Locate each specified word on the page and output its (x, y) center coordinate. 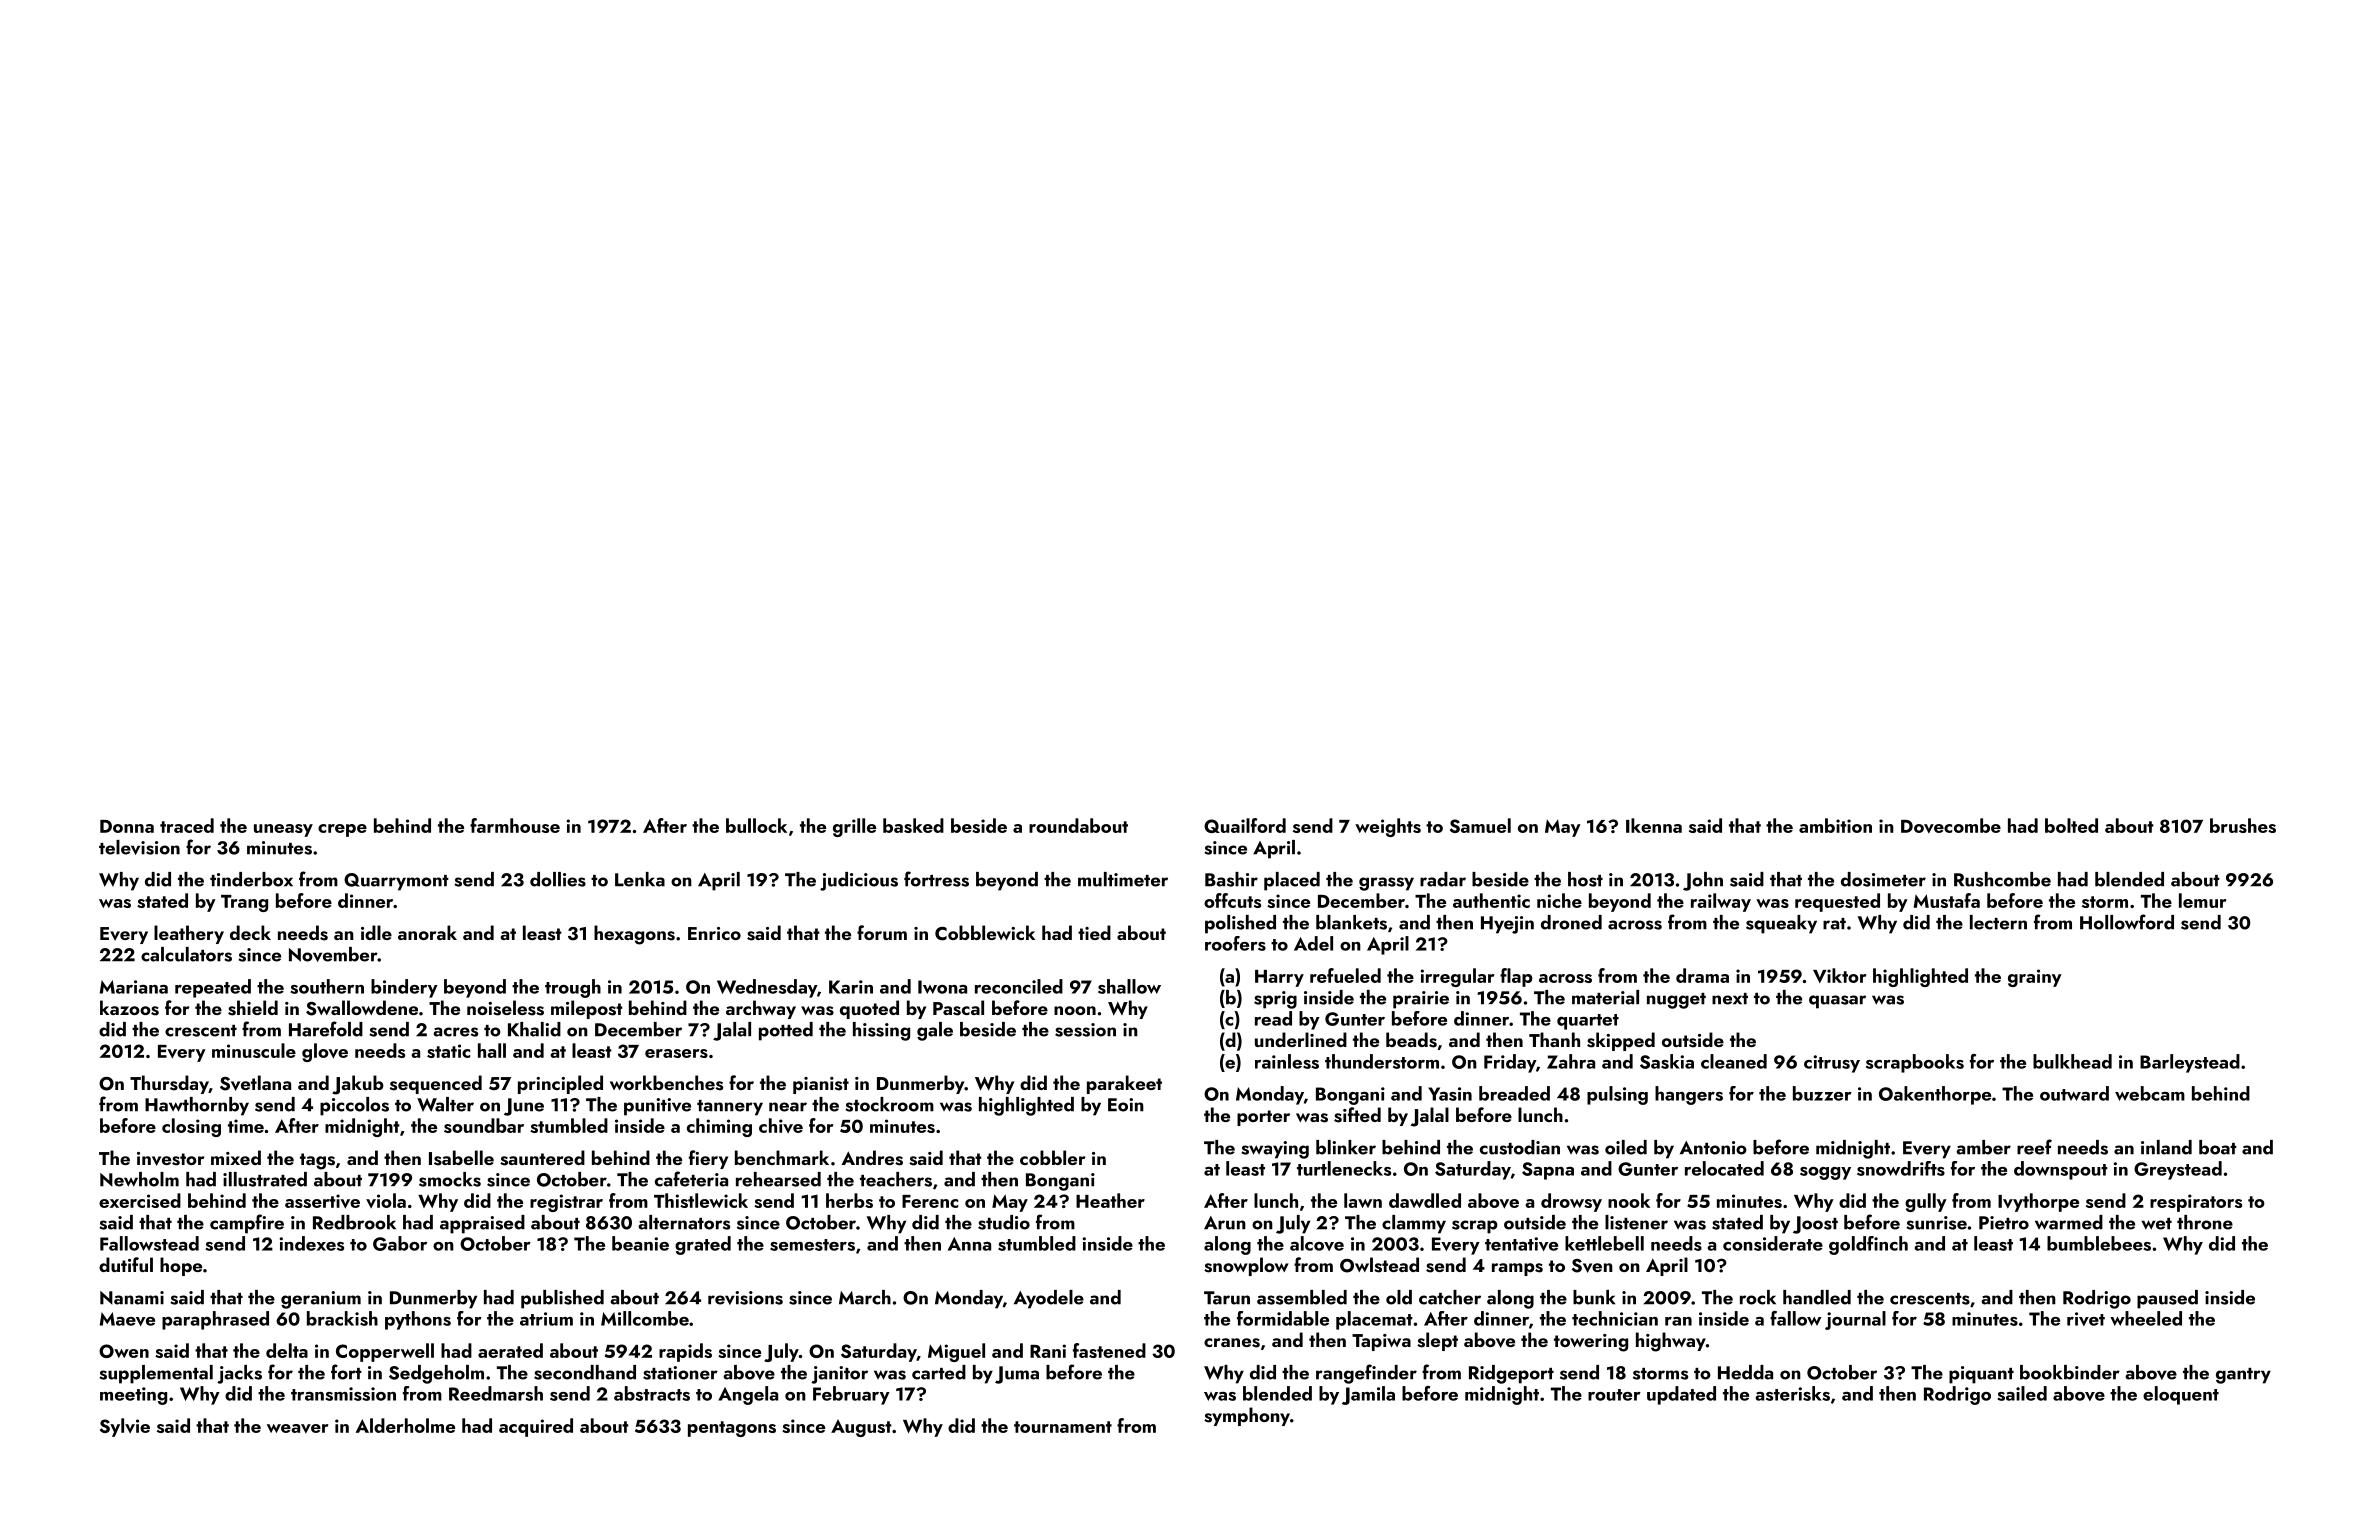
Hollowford (2127, 922)
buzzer (1822, 1093)
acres (455, 1032)
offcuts (1232, 900)
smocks (450, 1179)
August (861, 1428)
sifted (1357, 1115)
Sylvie (125, 1427)
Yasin (1450, 1094)
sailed (2022, 1393)
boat (2218, 1147)
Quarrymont (396, 882)
